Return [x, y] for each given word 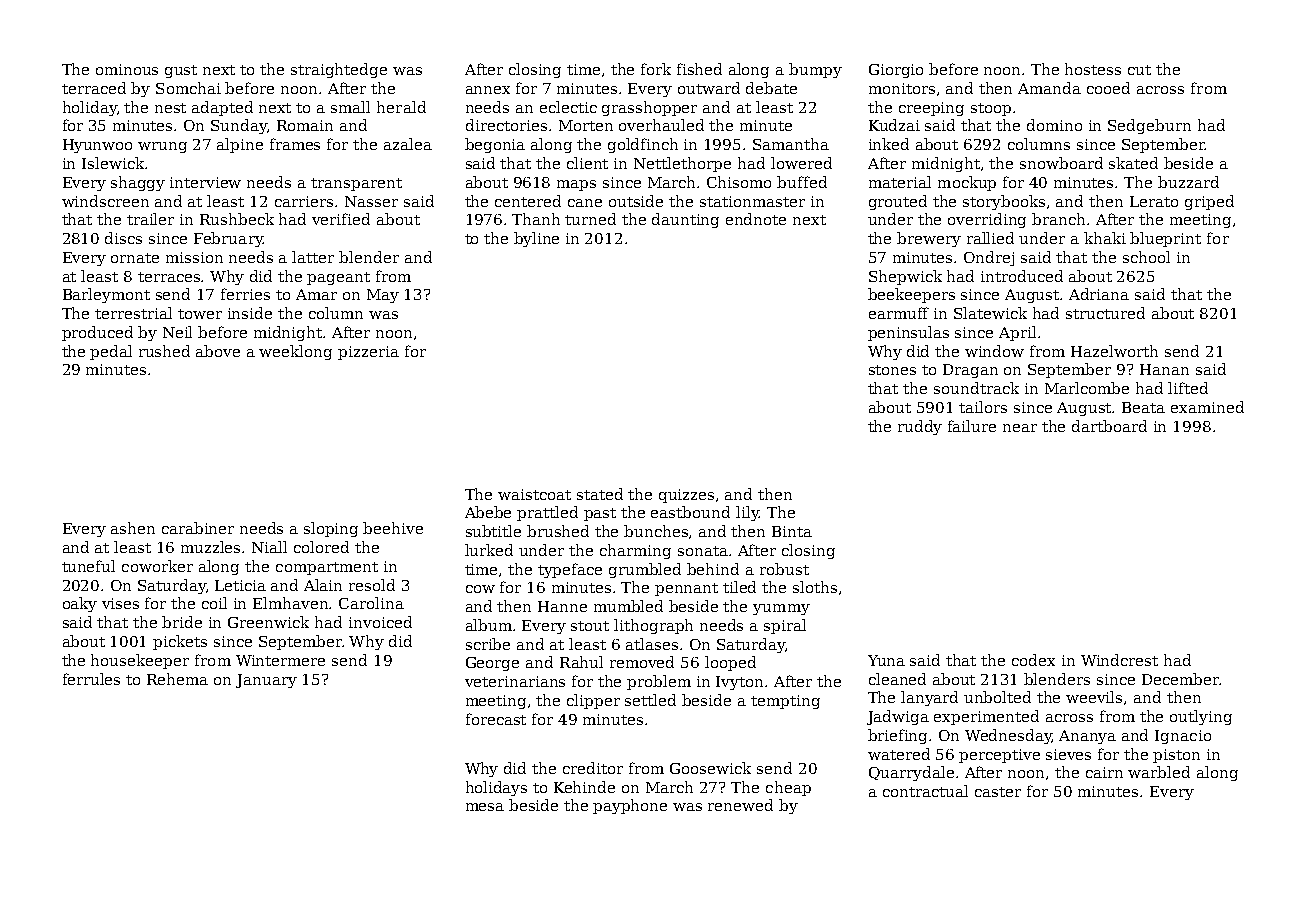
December [1181, 679]
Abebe [488, 512]
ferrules [91, 679]
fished [699, 69]
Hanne [562, 606]
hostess [1093, 69]
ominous [127, 69]
